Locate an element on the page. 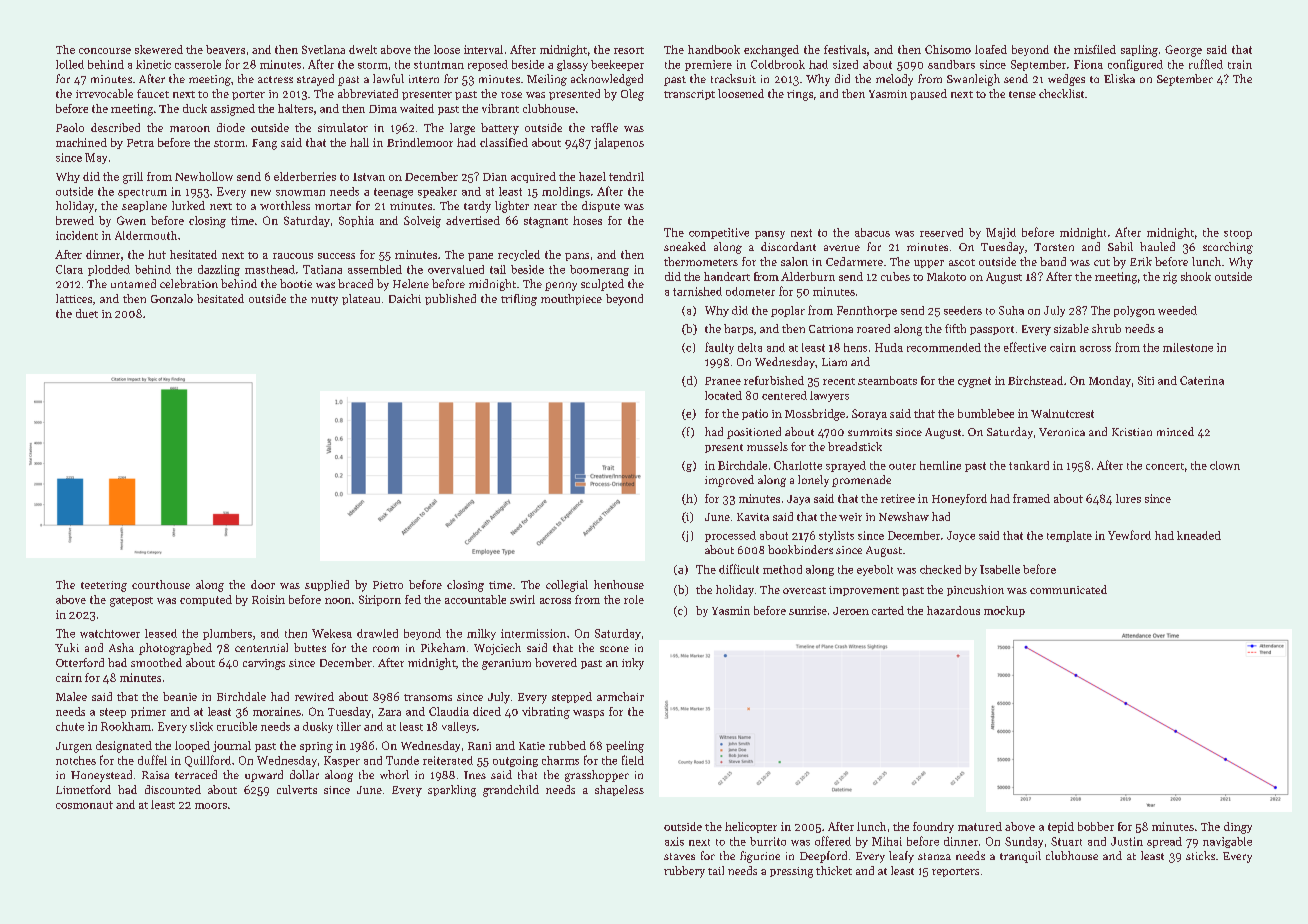  lawyers is located at coordinates (829, 396).
